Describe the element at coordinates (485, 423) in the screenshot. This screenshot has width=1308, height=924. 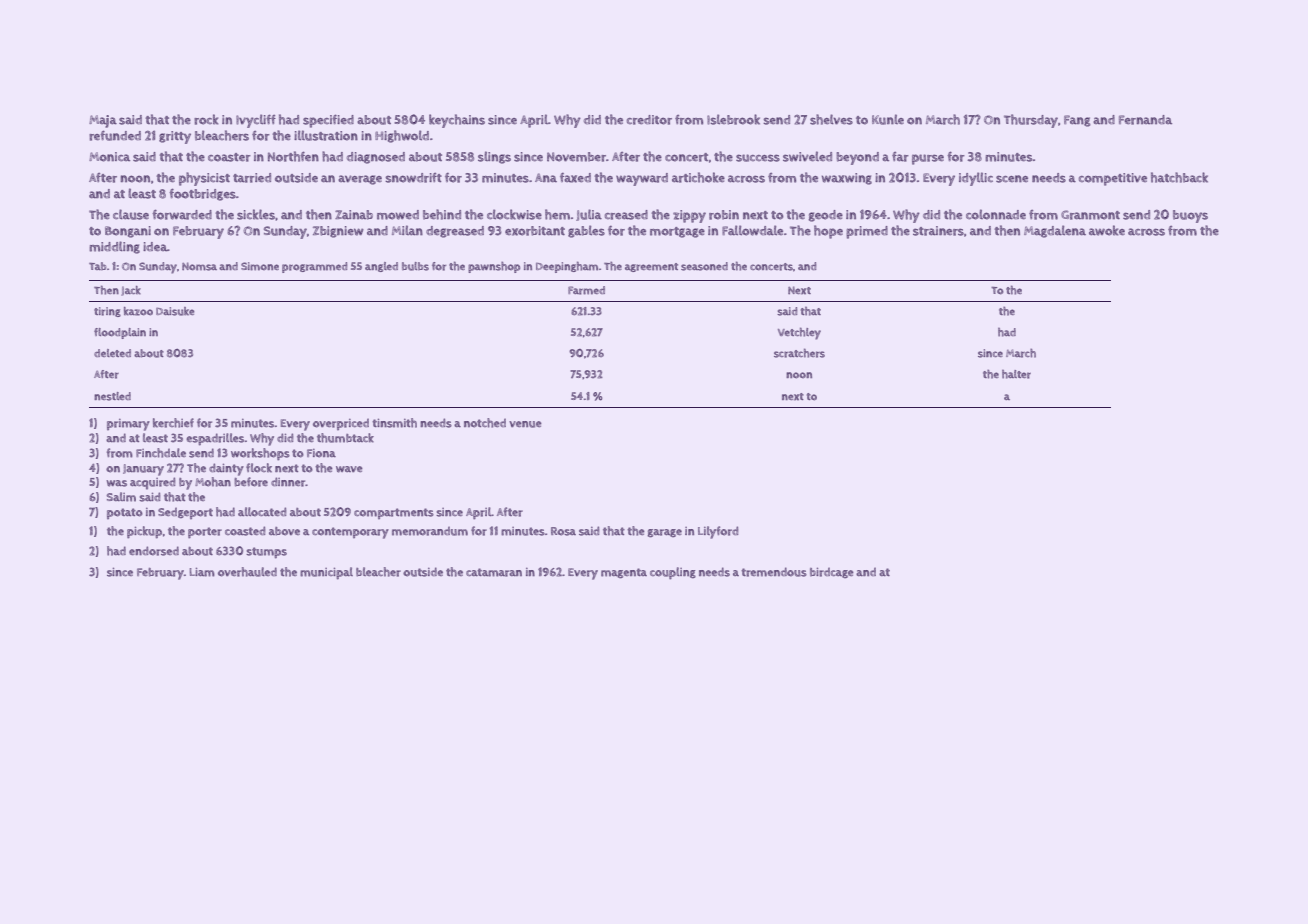
I see `notched` at that location.
